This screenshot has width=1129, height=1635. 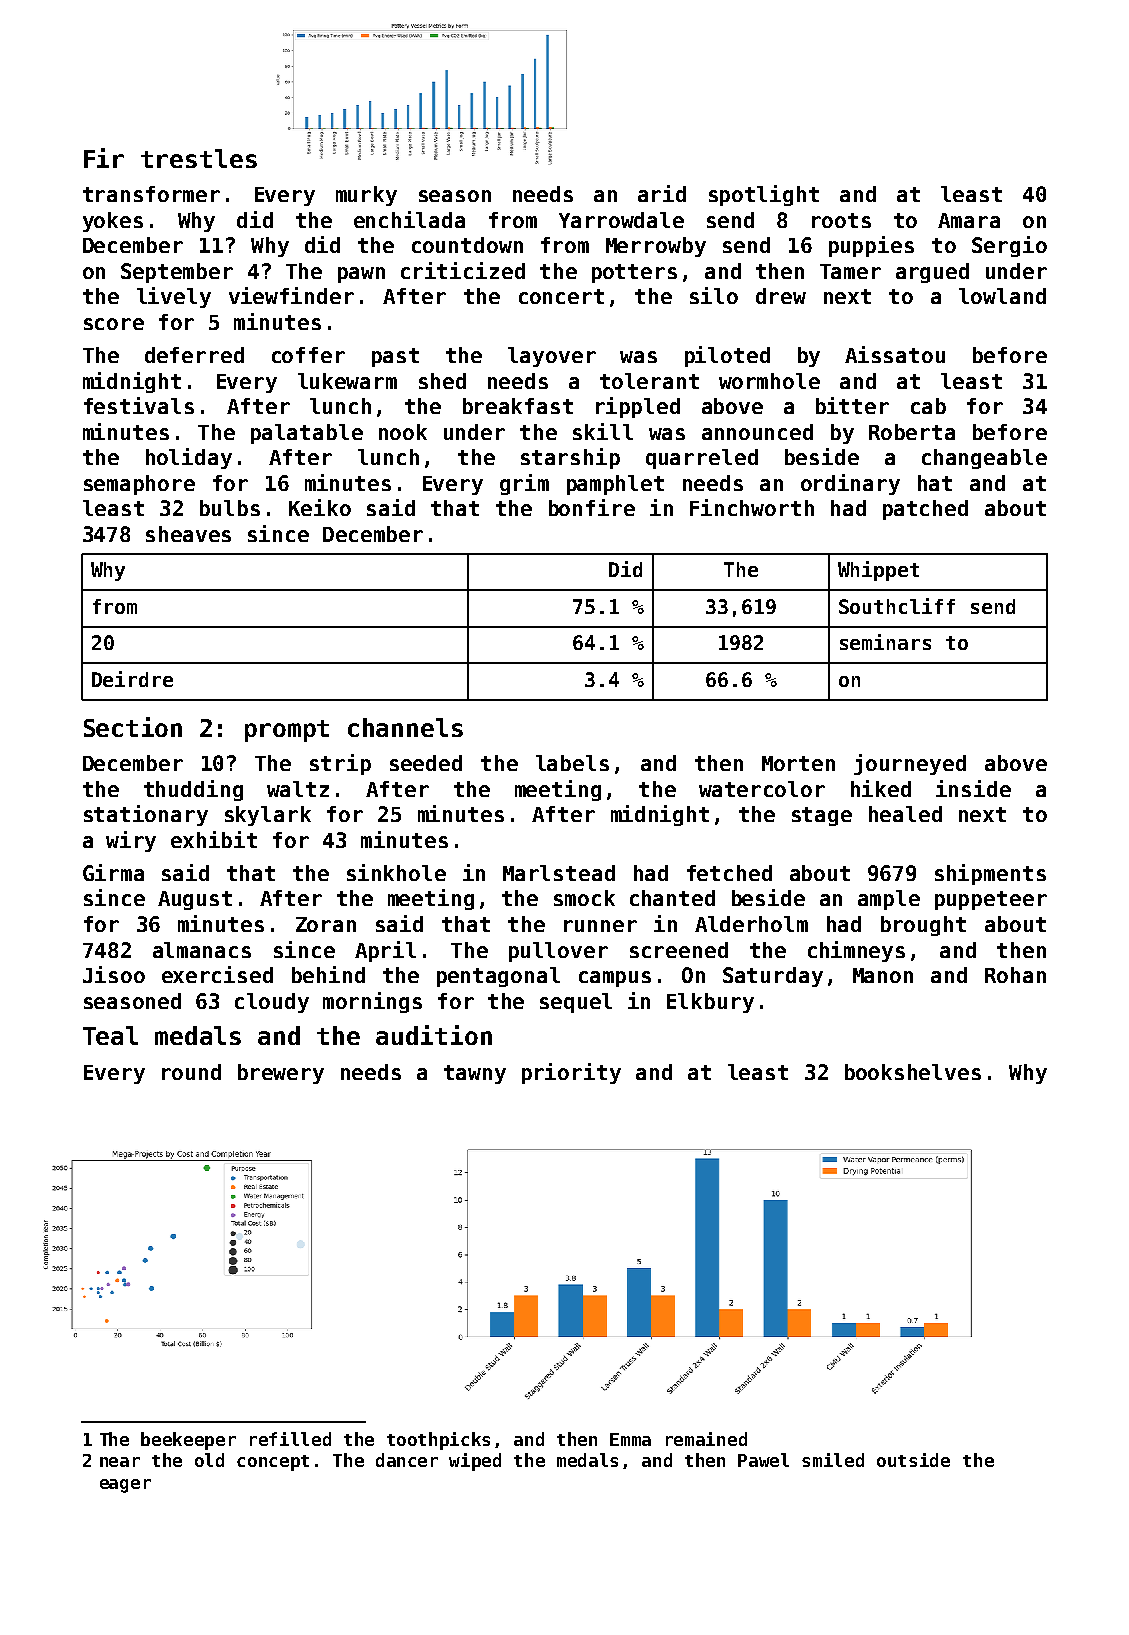 What do you see at coordinates (913, 1460) in the screenshot?
I see `outside` at bounding box center [913, 1460].
